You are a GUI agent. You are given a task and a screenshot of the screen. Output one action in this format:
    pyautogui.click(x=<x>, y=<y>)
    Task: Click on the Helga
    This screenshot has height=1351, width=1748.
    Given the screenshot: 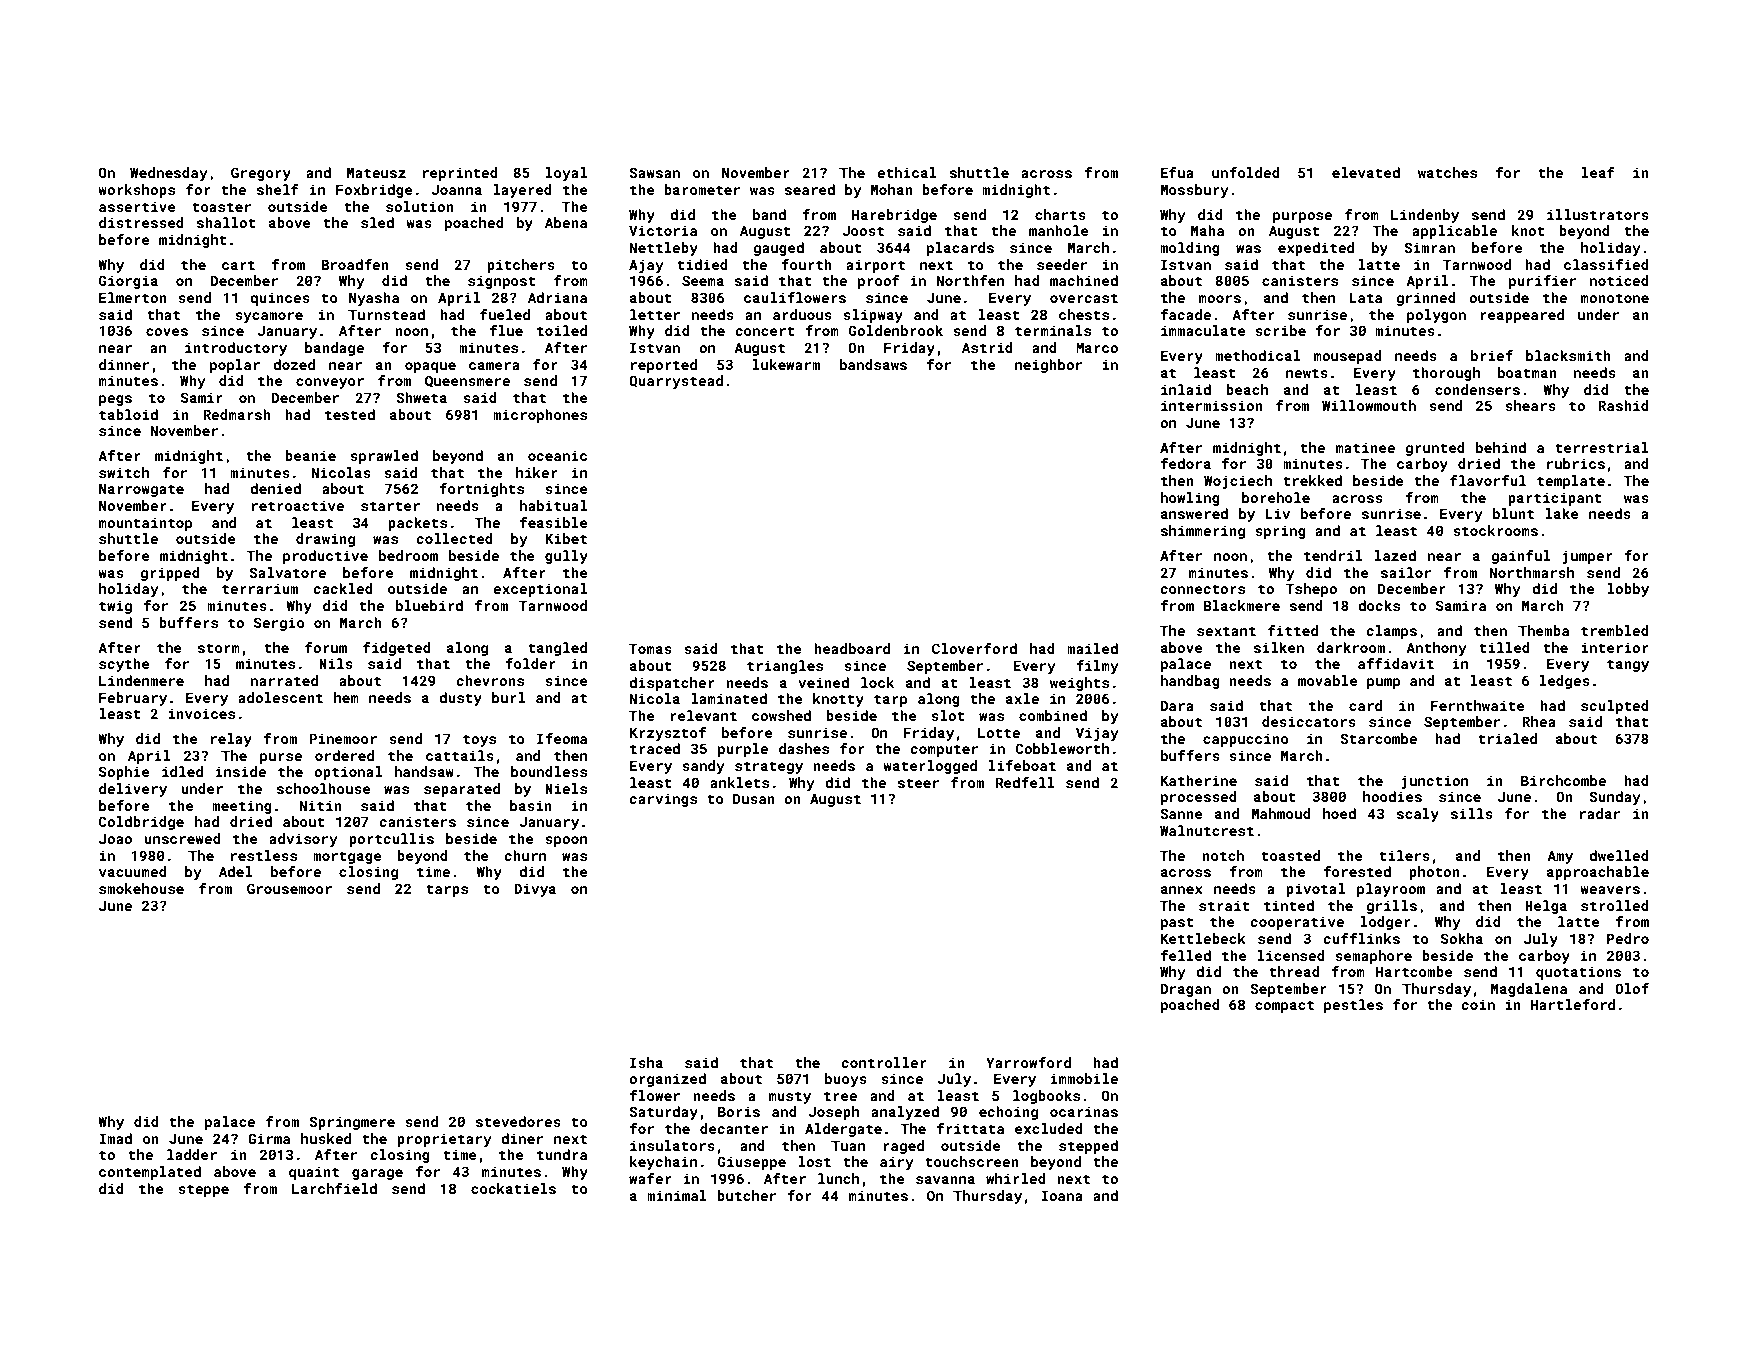 What is the action you would take?
    pyautogui.click(x=1546, y=907)
